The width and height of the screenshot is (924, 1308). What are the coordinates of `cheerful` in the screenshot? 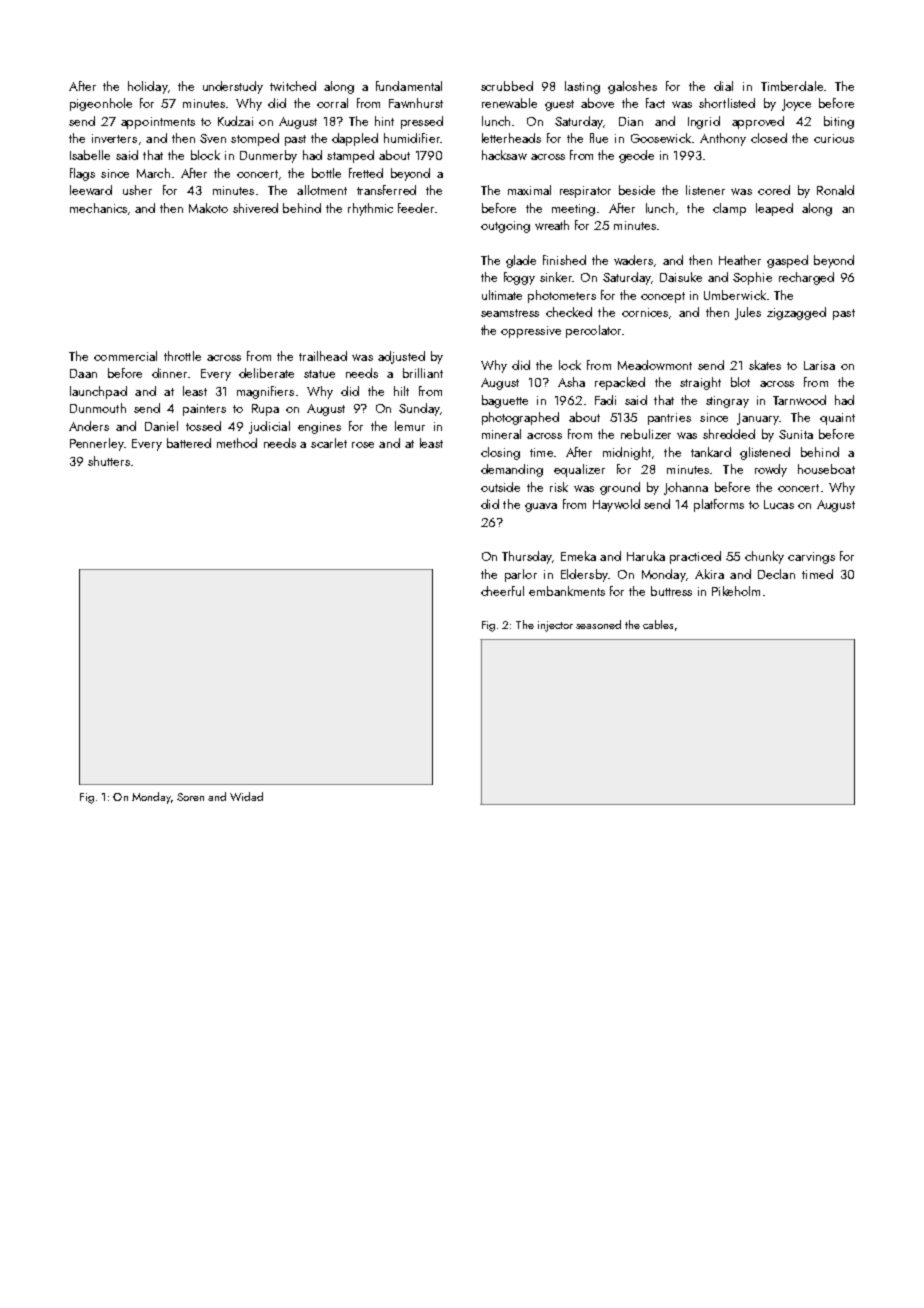 It's located at (502, 591).
